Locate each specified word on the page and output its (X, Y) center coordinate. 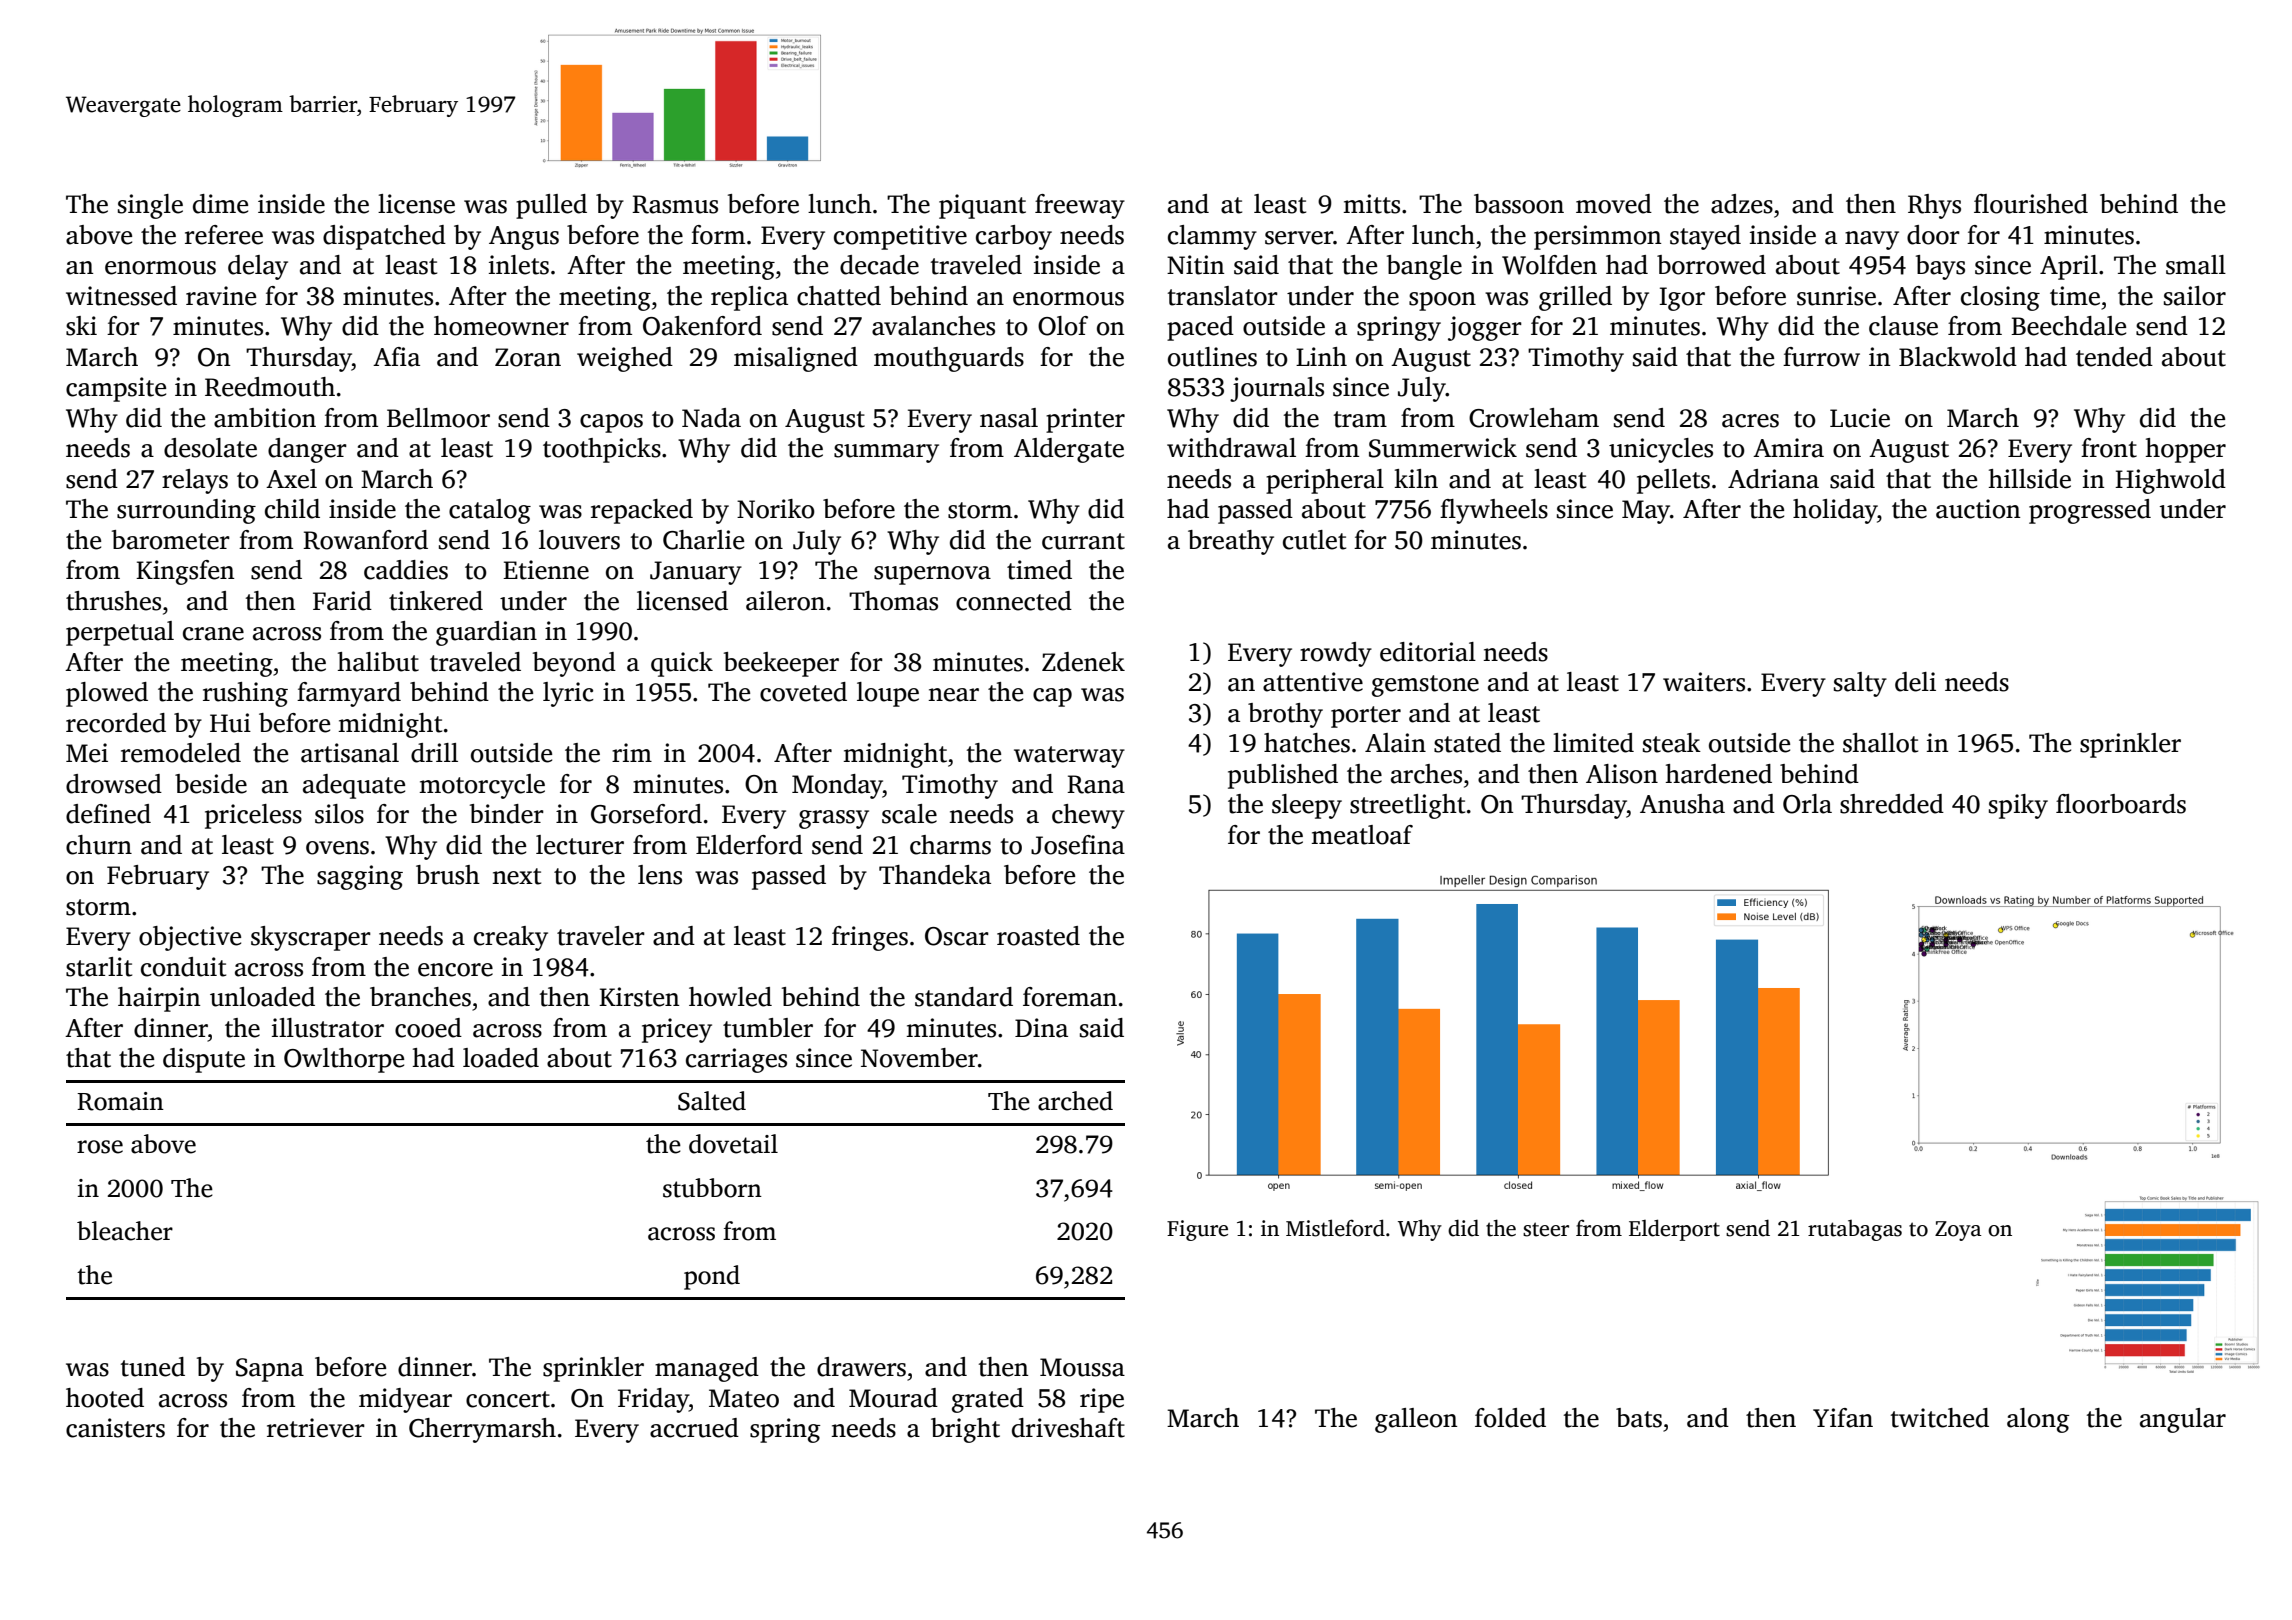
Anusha (1682, 804)
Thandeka (935, 875)
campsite (116, 389)
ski (81, 326)
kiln (1416, 478)
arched (1075, 1101)
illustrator (328, 1028)
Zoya (1958, 1231)
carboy (1014, 237)
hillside (2030, 479)
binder (507, 814)
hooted (105, 1398)
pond (712, 1277)
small (2196, 265)
